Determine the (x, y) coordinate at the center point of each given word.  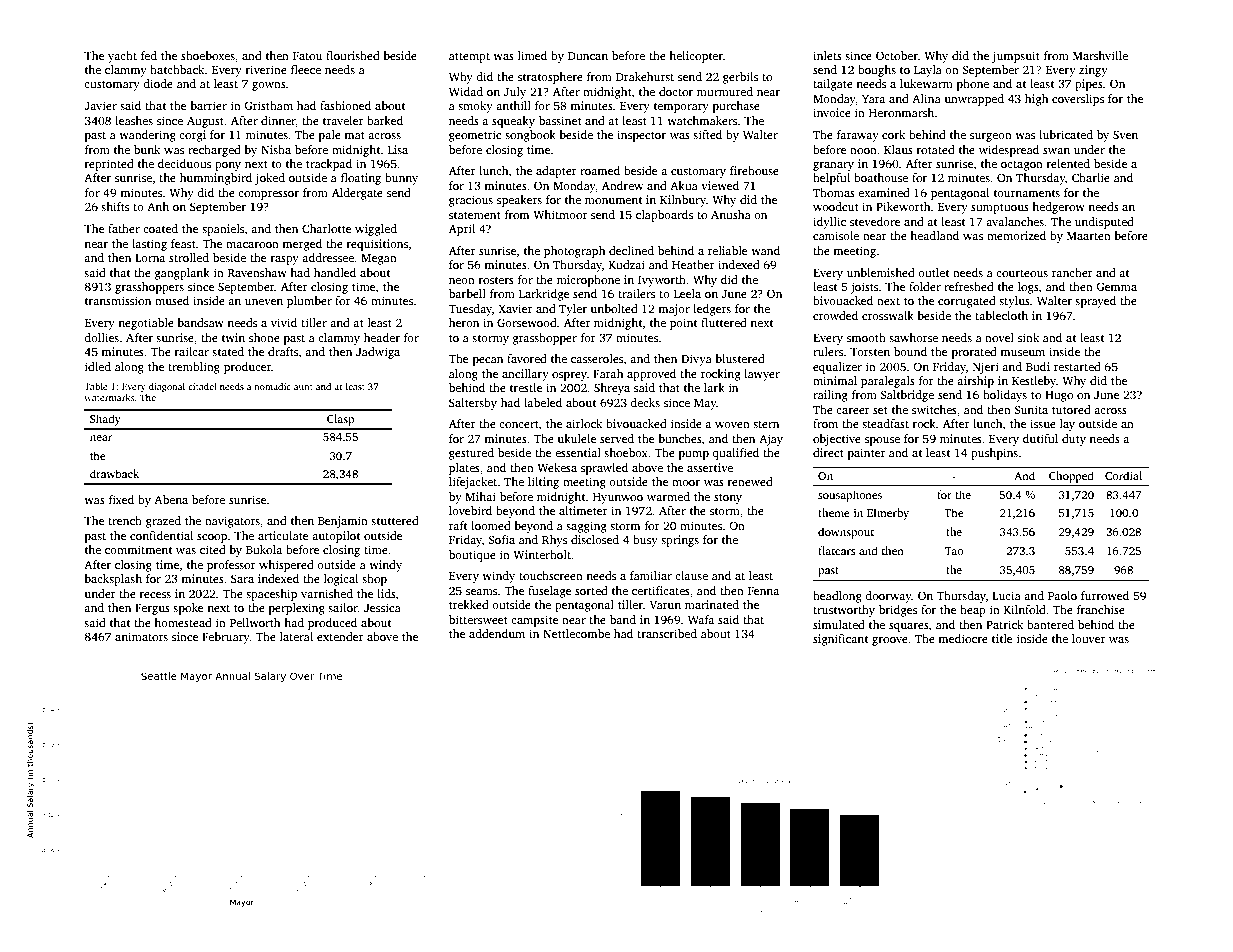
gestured (471, 454)
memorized (1016, 235)
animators (141, 636)
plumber (309, 302)
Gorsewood (527, 322)
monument (613, 200)
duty (1074, 440)
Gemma (1116, 286)
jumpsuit (1016, 57)
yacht (122, 57)
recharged (214, 151)
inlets (827, 55)
